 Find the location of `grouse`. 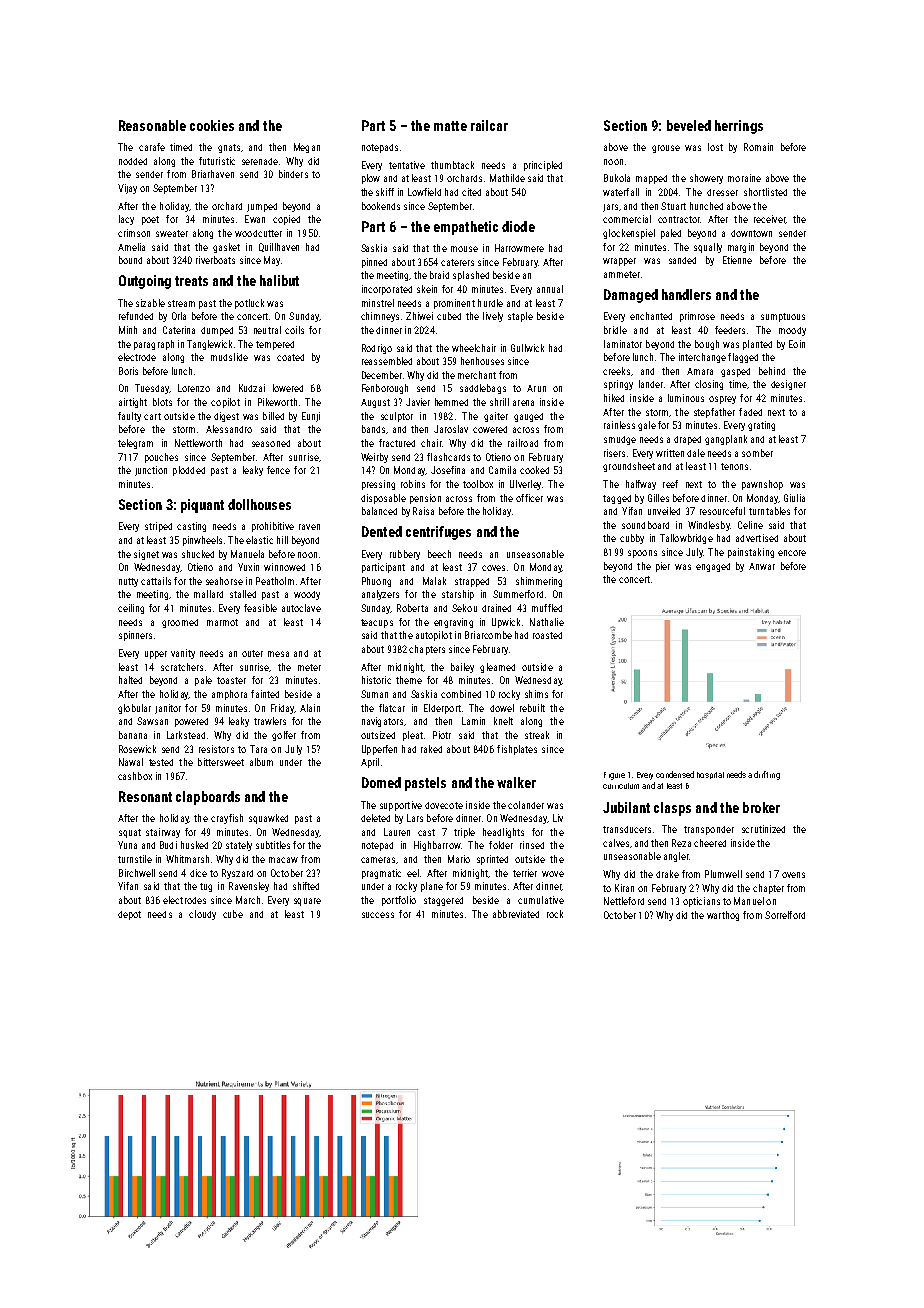

grouse is located at coordinates (666, 149).
